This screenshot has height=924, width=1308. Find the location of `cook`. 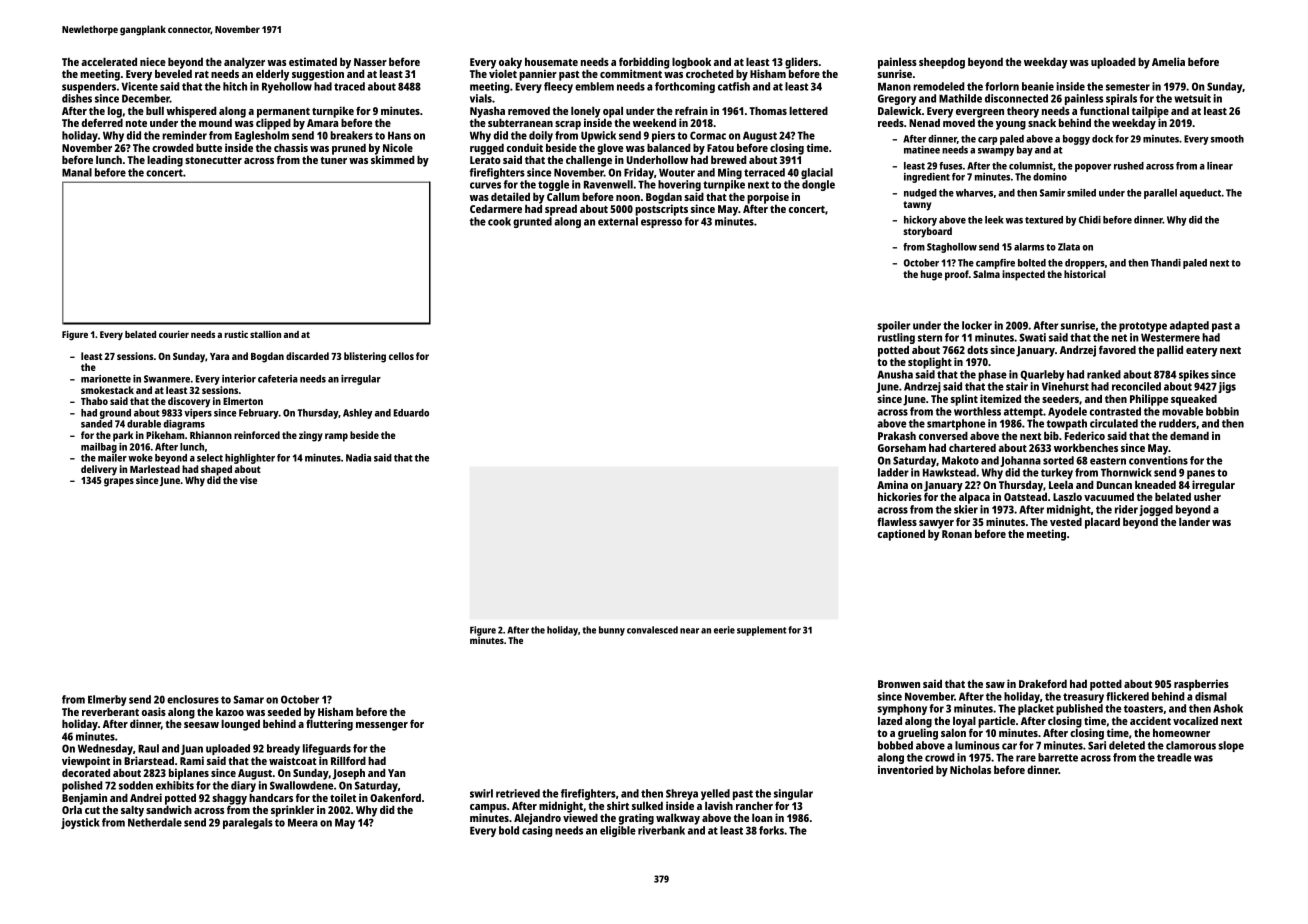

cook is located at coordinates (499, 221).
